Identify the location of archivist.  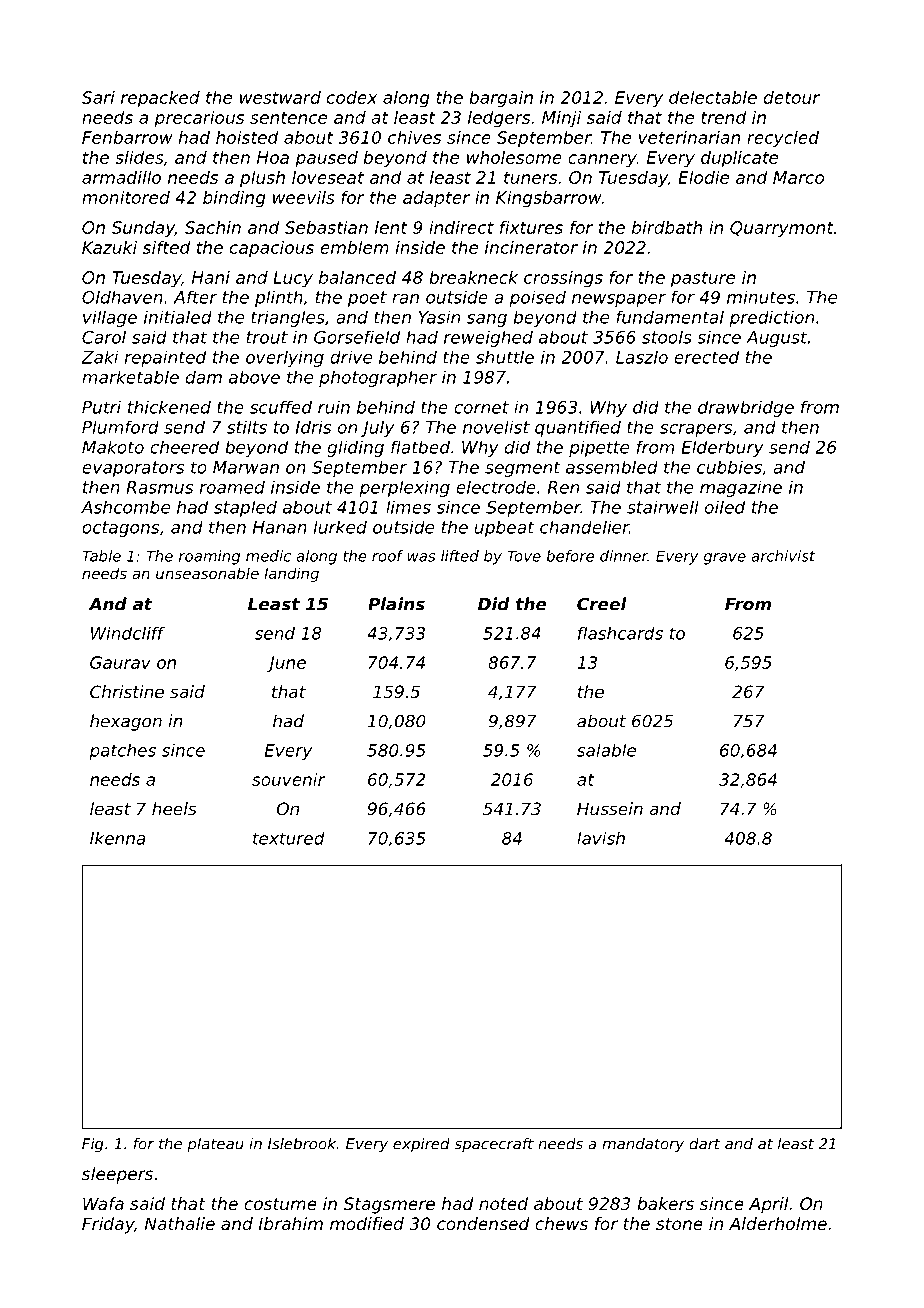
(783, 556).
